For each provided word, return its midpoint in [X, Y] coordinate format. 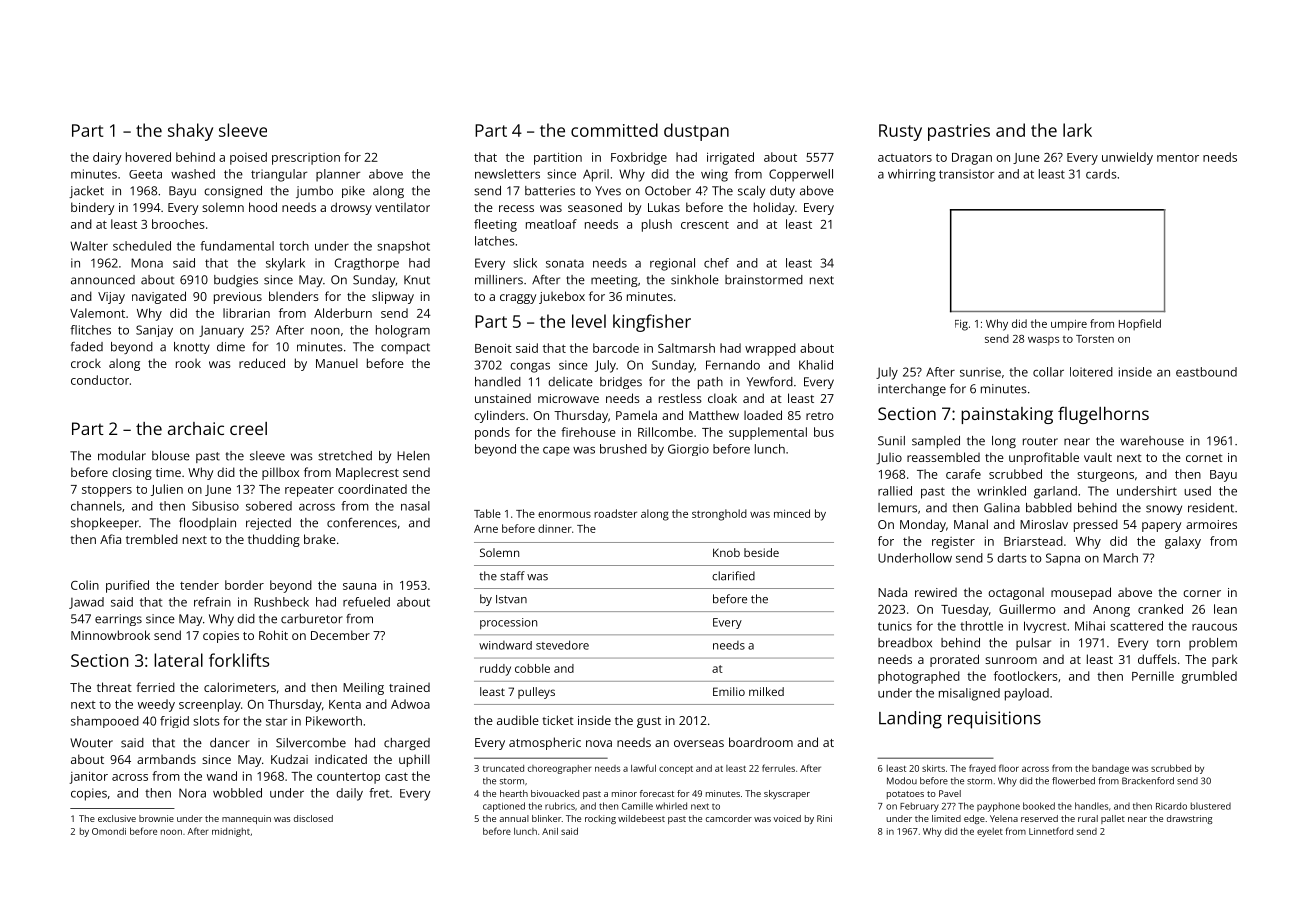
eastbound [1206, 372]
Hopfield [1140, 324]
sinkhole [695, 280]
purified [127, 586]
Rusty [900, 132]
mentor [1178, 158]
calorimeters [240, 687]
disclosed [313, 818]
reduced [262, 363]
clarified [733, 576]
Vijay [111, 298]
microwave [568, 398]
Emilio [729, 691]
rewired [936, 592]
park [1225, 660]
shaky [190, 132]
